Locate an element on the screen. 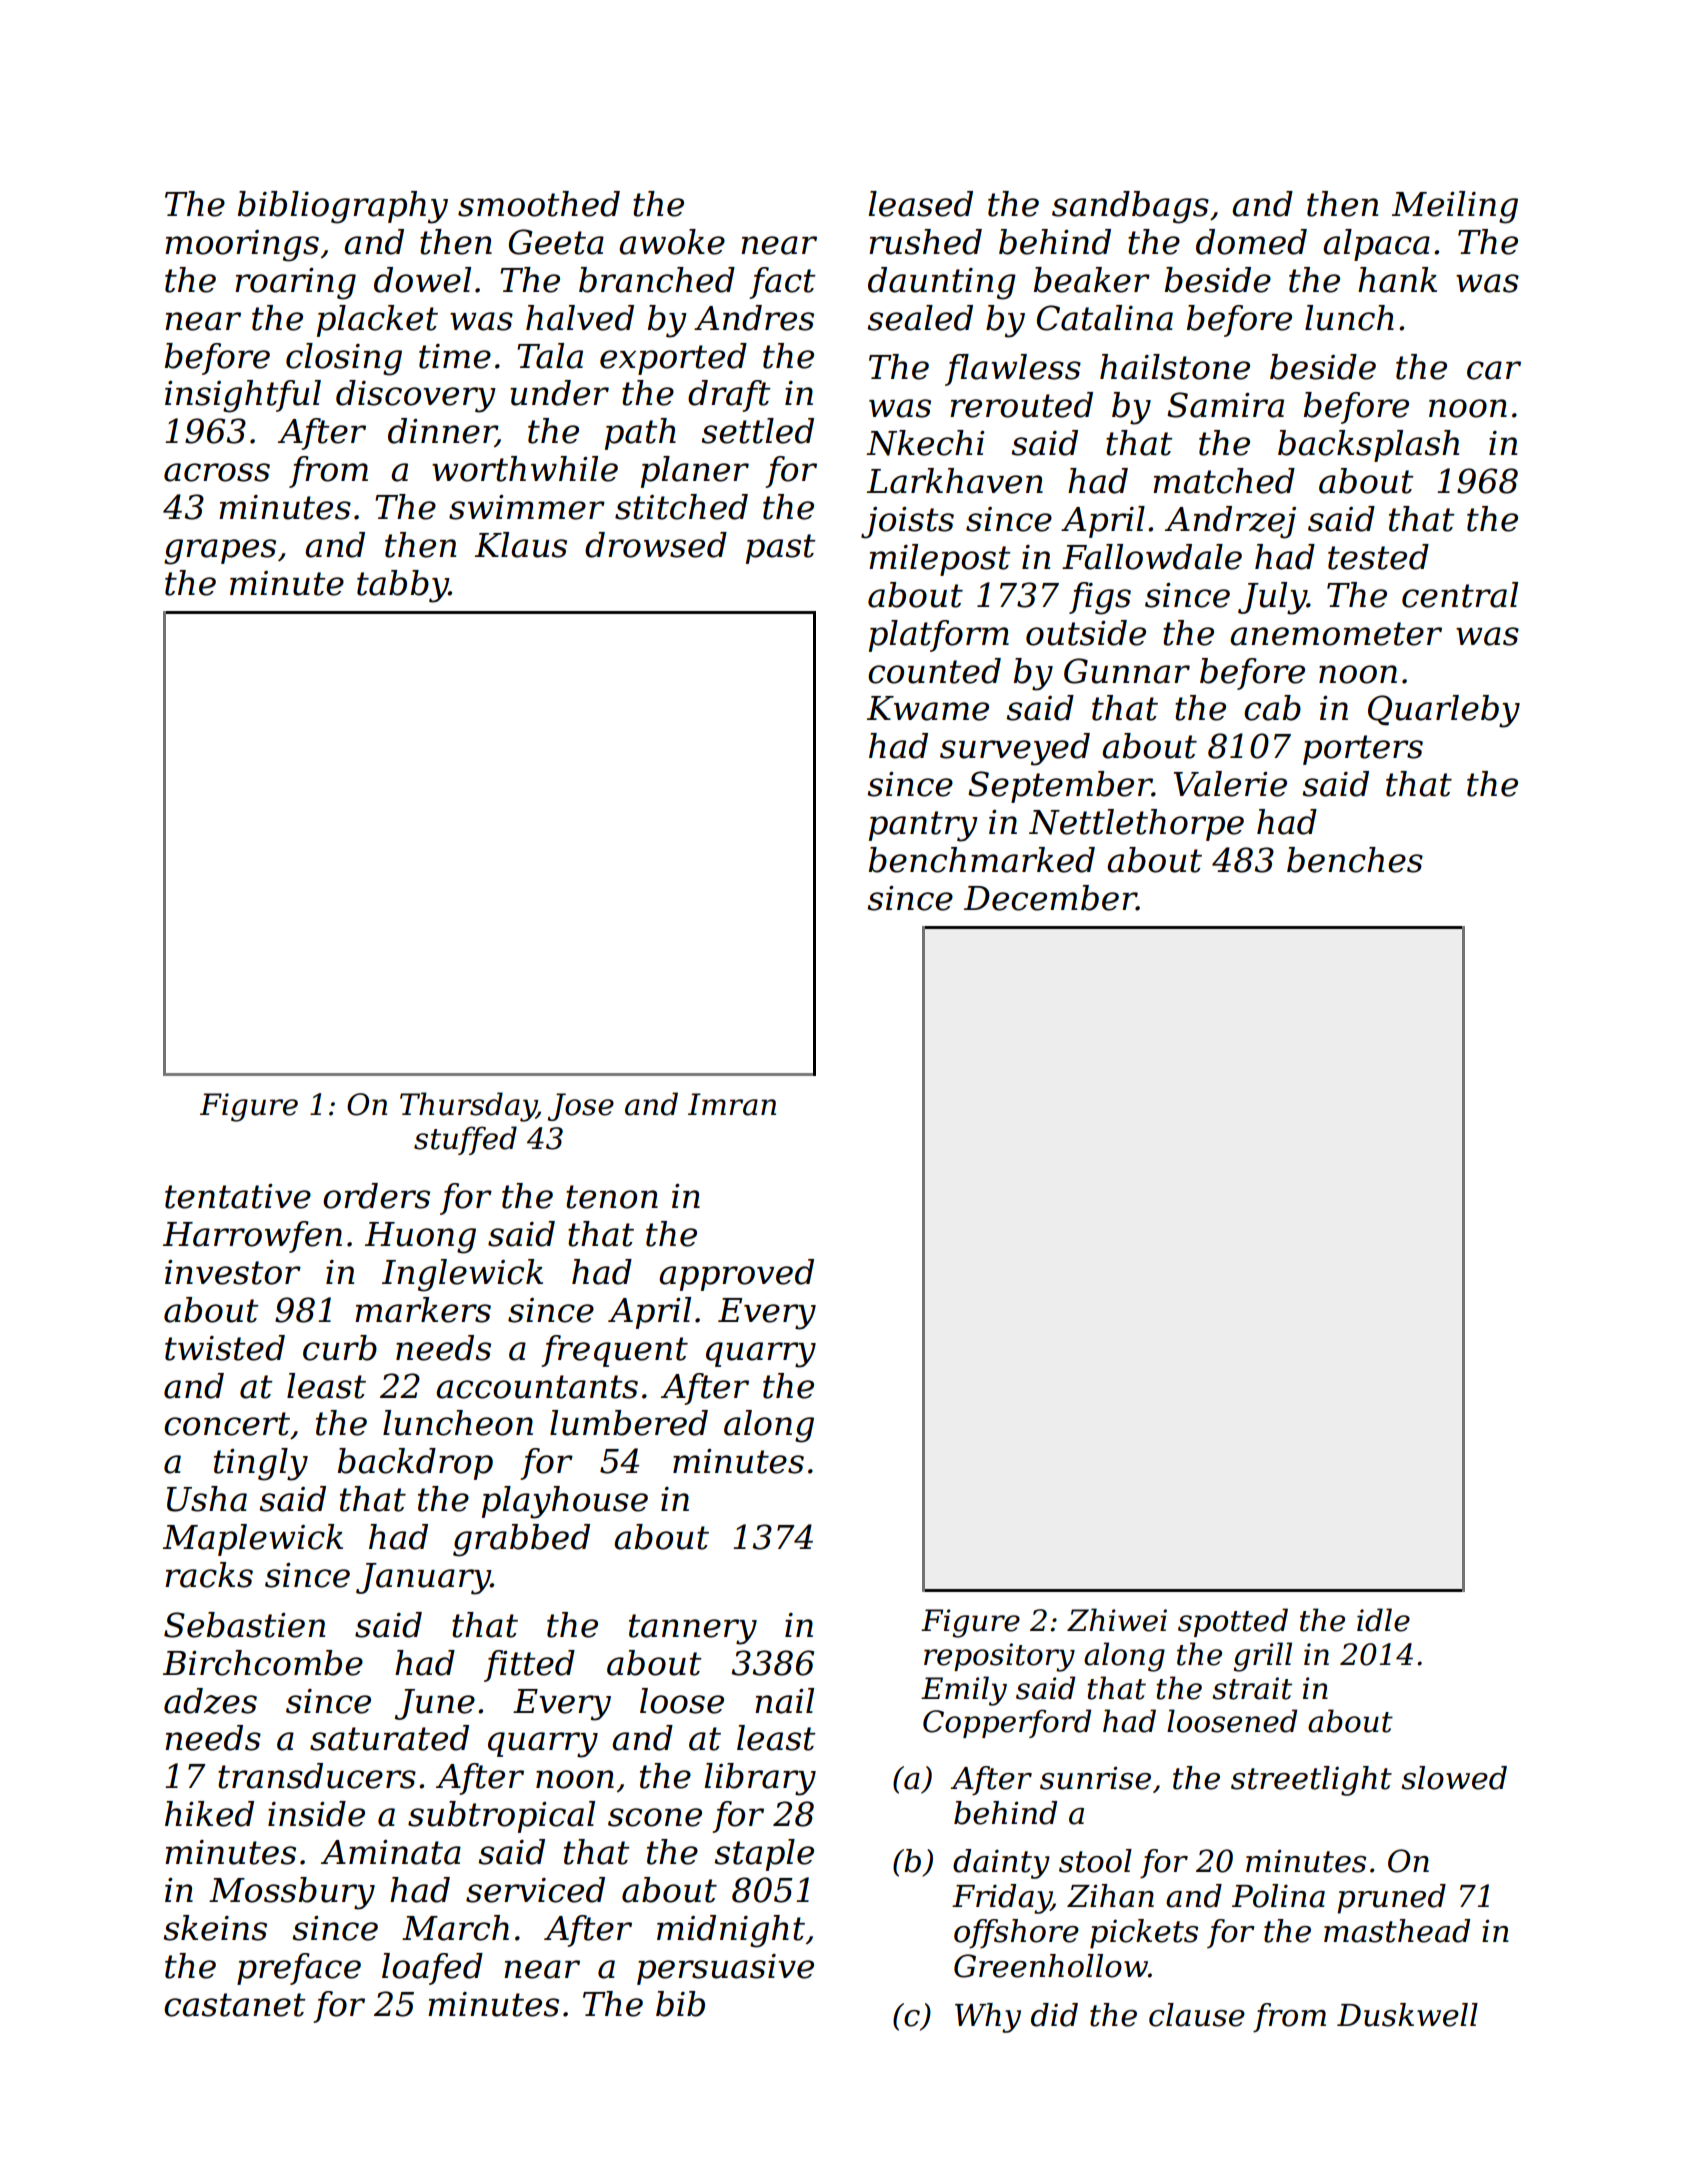 The height and width of the screenshot is (2178, 1683). December is located at coordinates (1050, 898).
